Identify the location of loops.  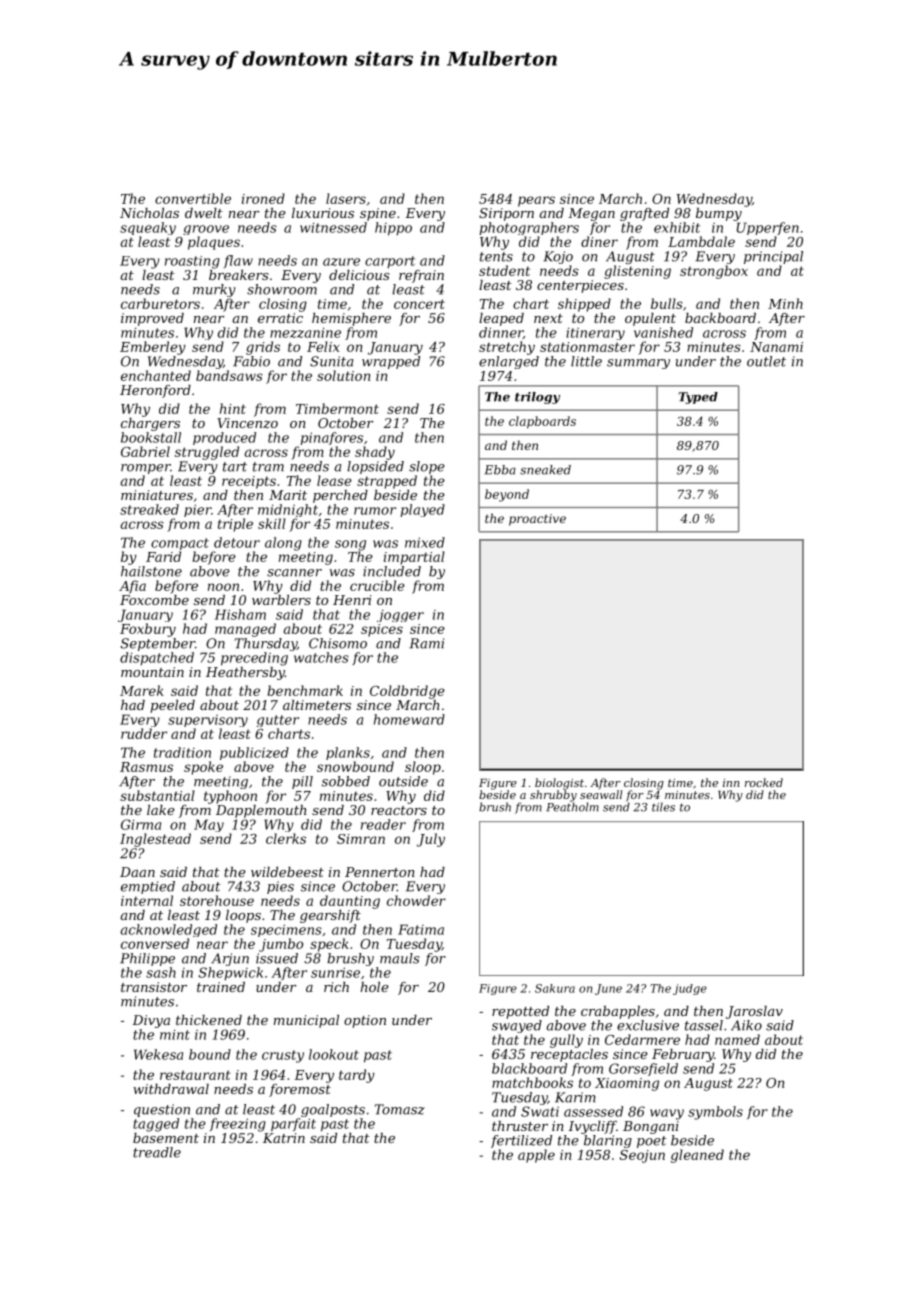
(243, 916).
